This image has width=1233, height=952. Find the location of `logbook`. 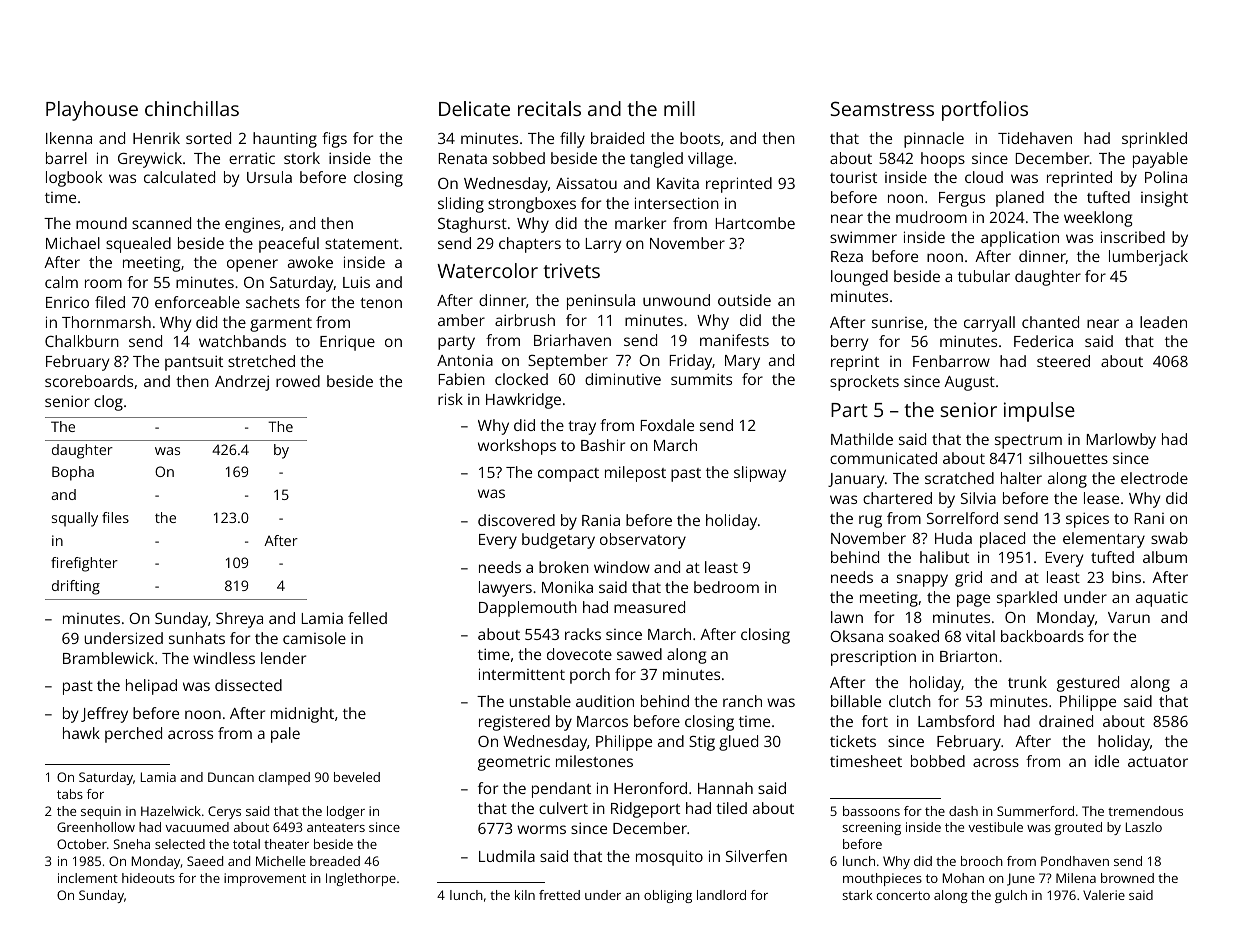

logbook is located at coordinates (74, 179).
